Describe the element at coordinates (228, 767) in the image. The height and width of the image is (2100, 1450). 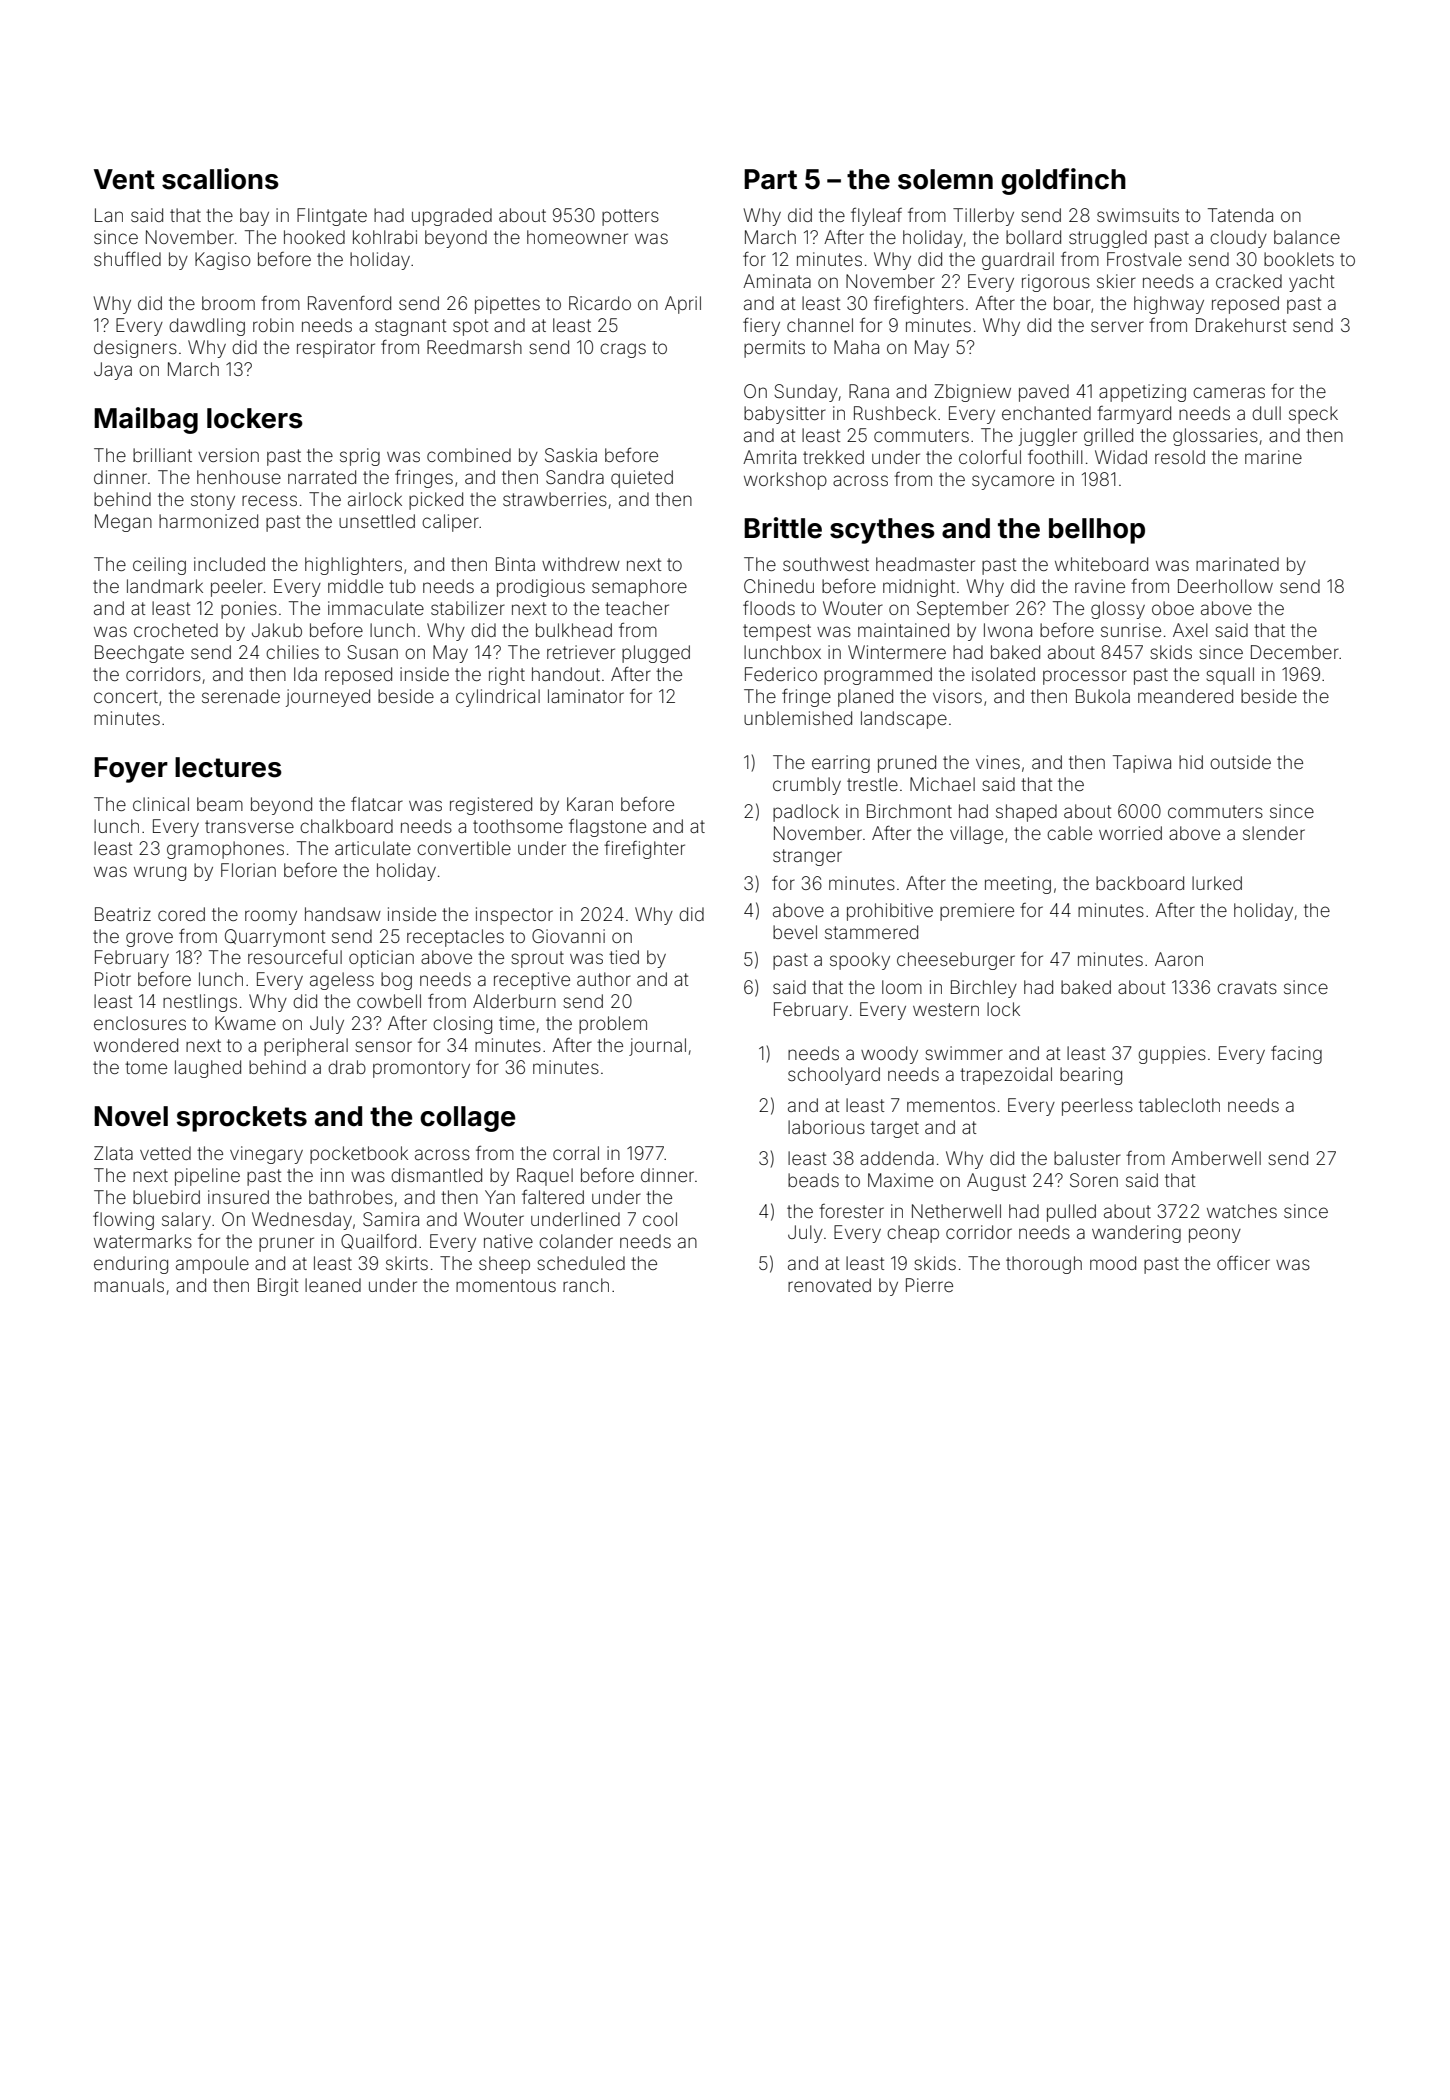
I see `lectures` at that location.
